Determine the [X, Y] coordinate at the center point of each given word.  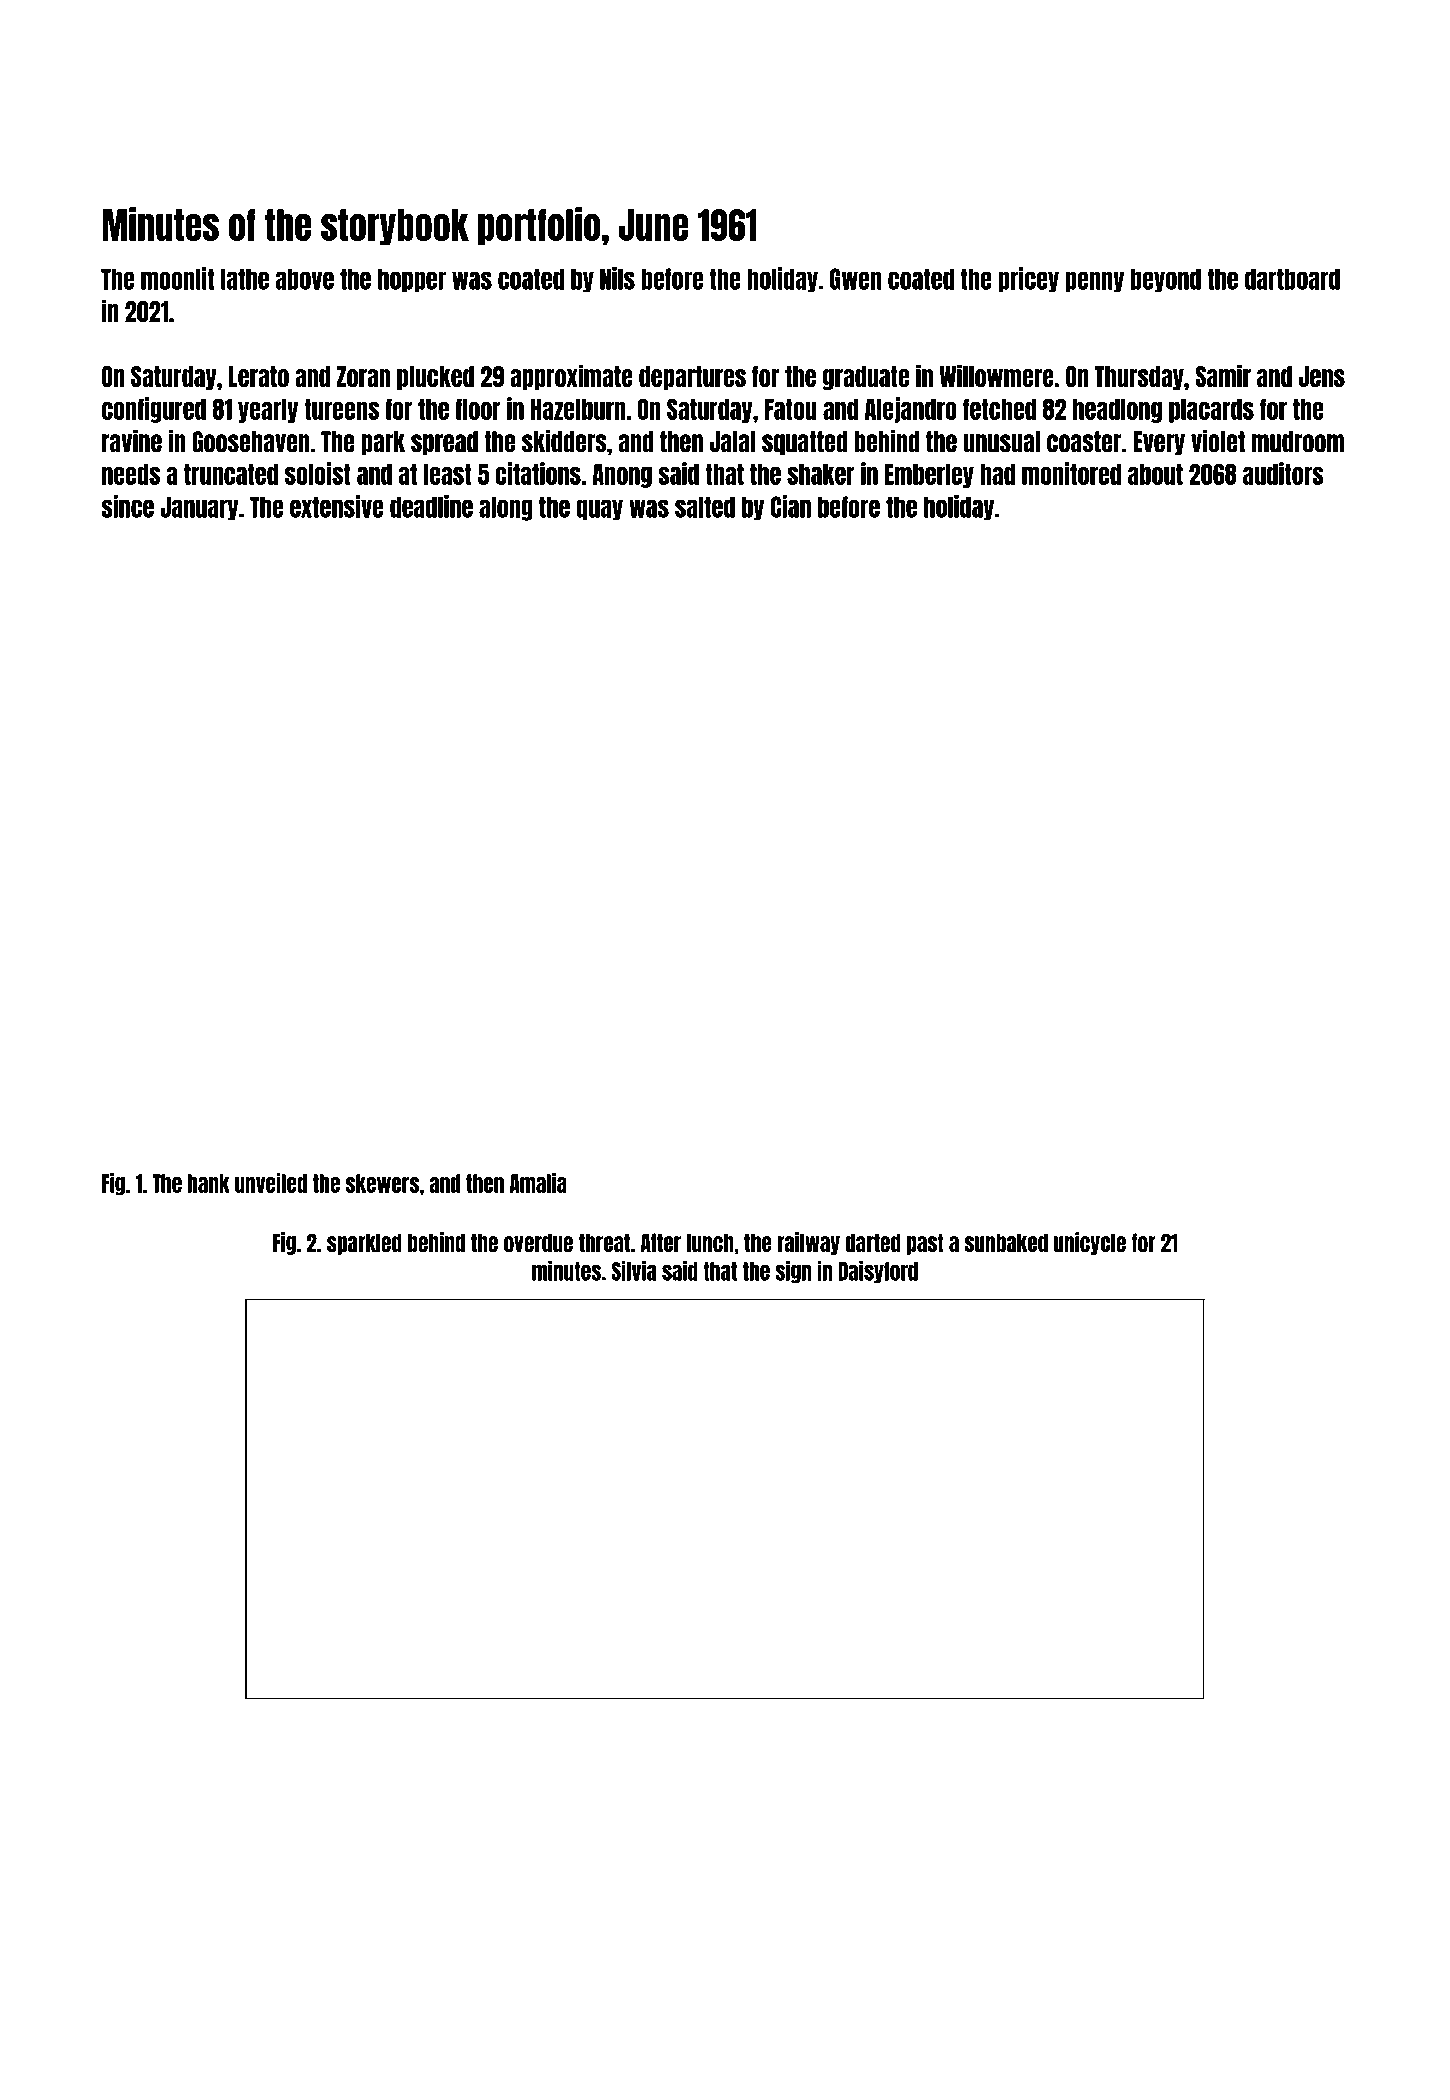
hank [208, 1183]
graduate [866, 378]
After [661, 1242]
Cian [791, 506]
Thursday [1139, 378]
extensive [336, 506]
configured [154, 410]
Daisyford [878, 1272]
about [1155, 474]
